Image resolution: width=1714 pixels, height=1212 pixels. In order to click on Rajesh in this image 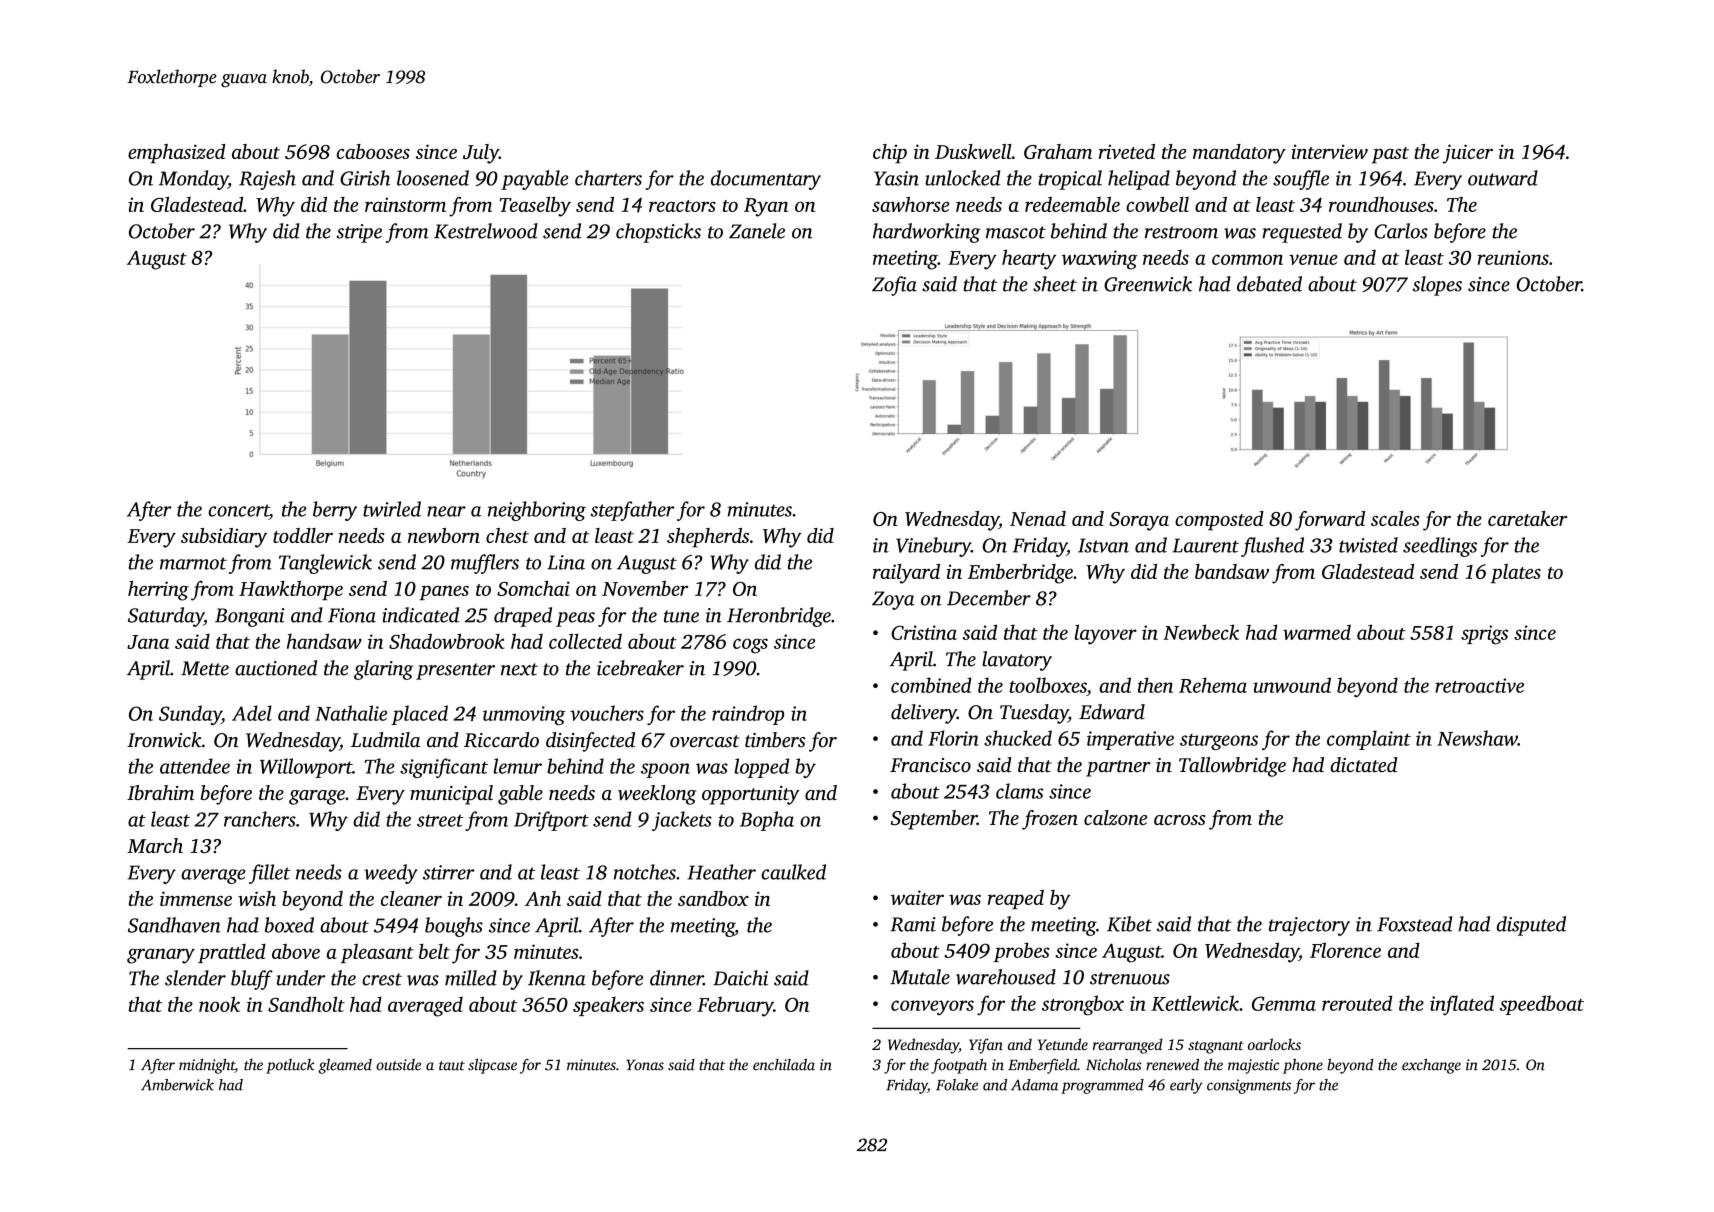, I will do `click(267, 180)`.
